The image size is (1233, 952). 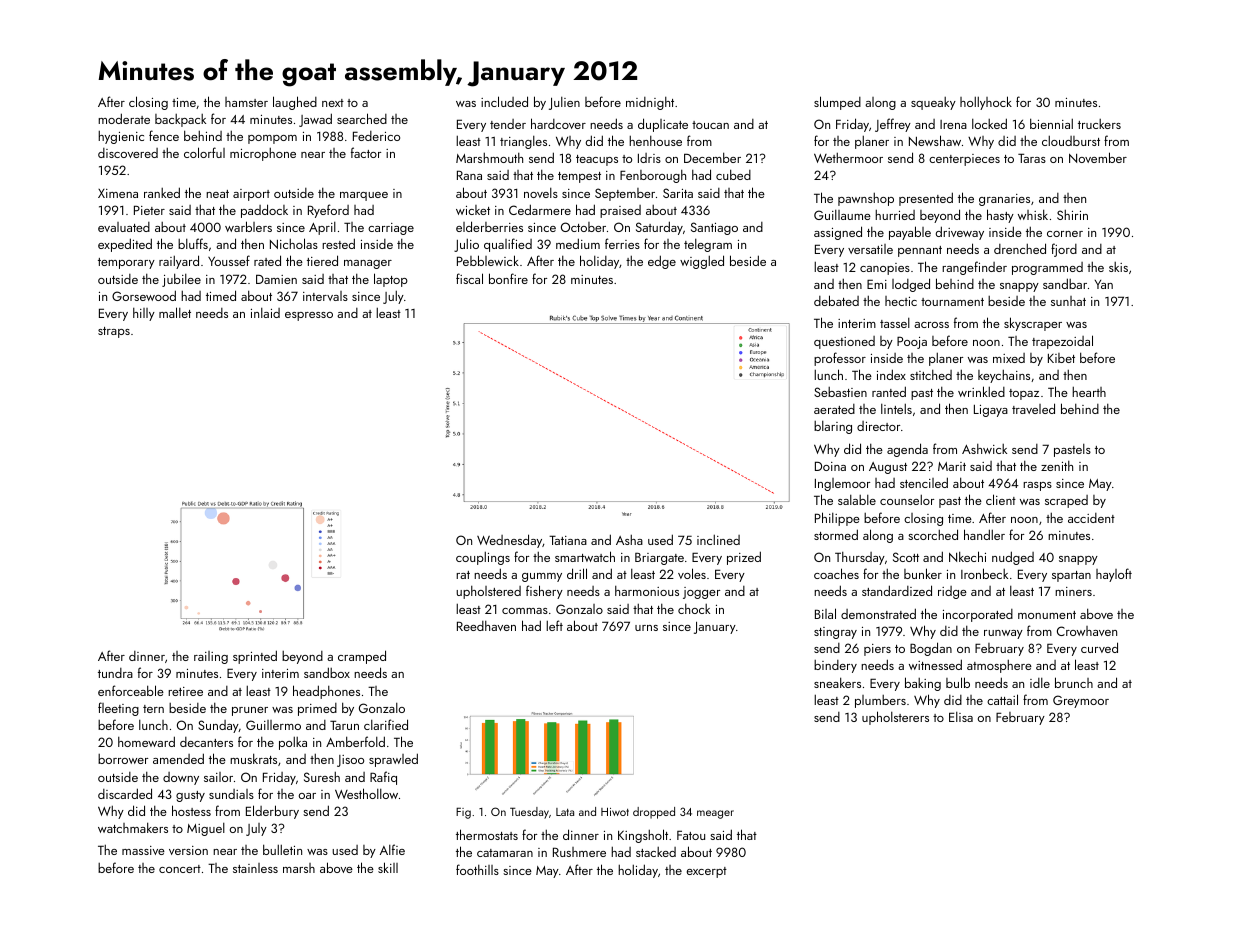 What do you see at coordinates (991, 411) in the page?
I see `Ligaya` at bounding box center [991, 411].
